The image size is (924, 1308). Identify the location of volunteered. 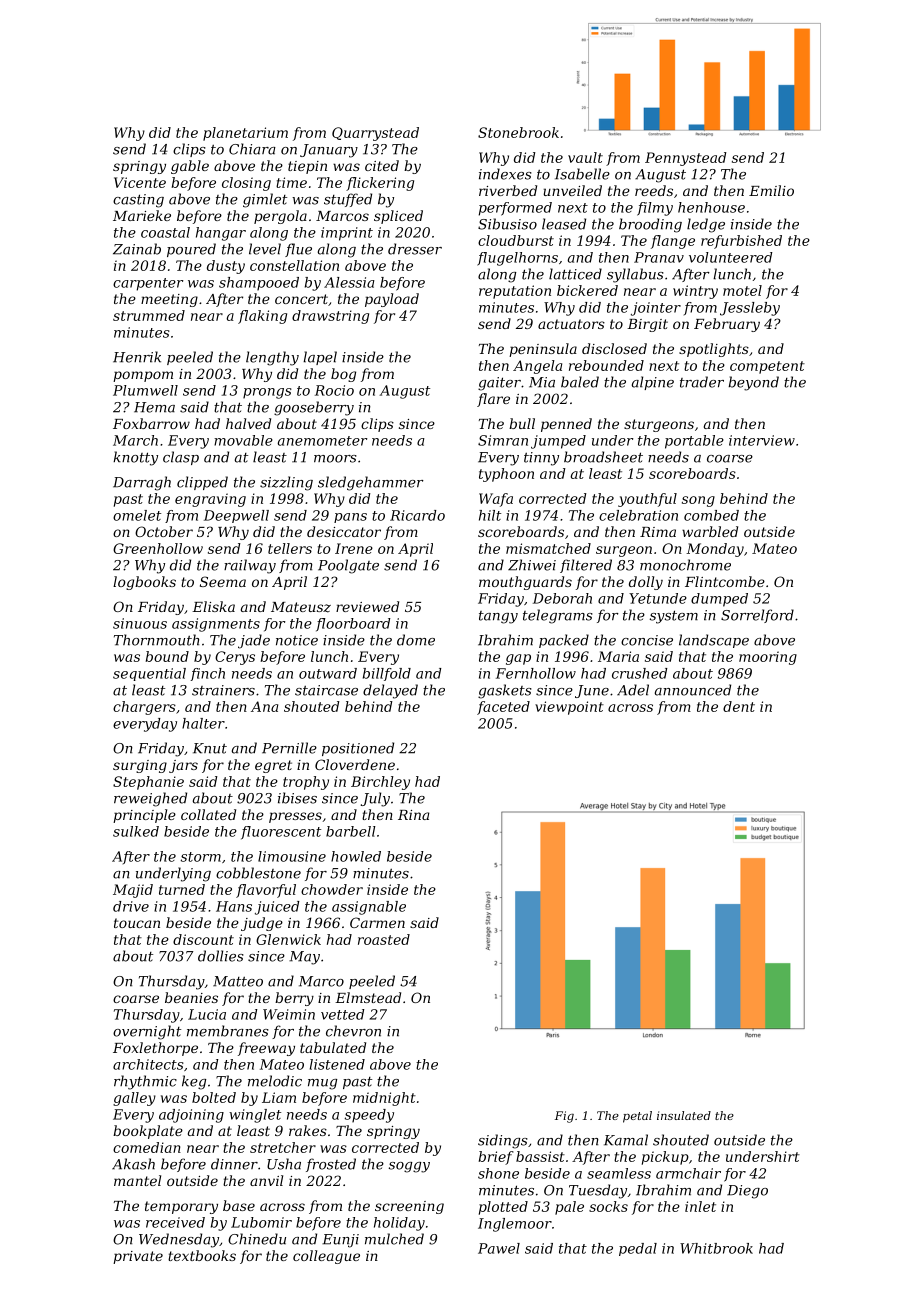
(731, 257).
